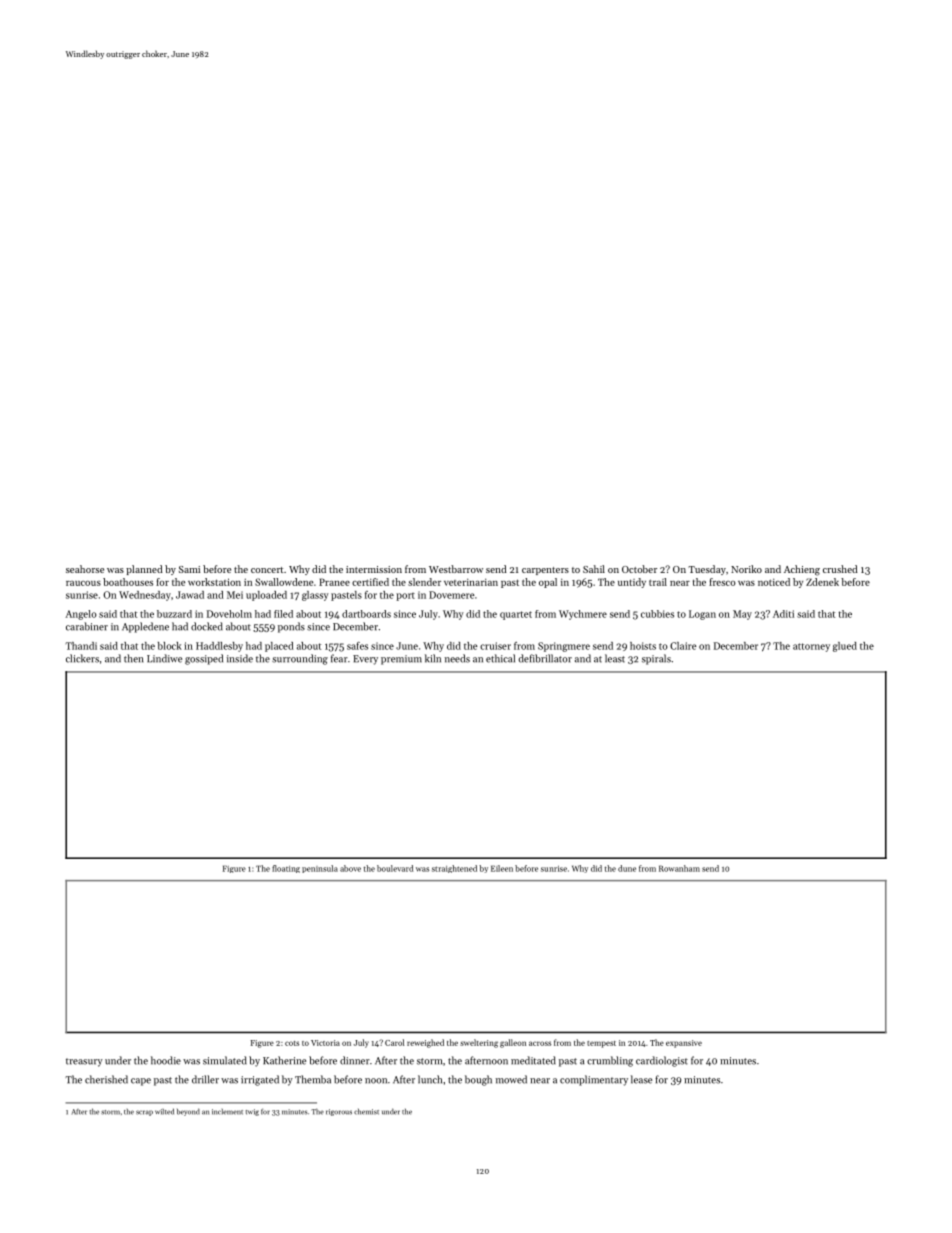  Describe the element at coordinates (133, 658) in the image. I see `then` at that location.
